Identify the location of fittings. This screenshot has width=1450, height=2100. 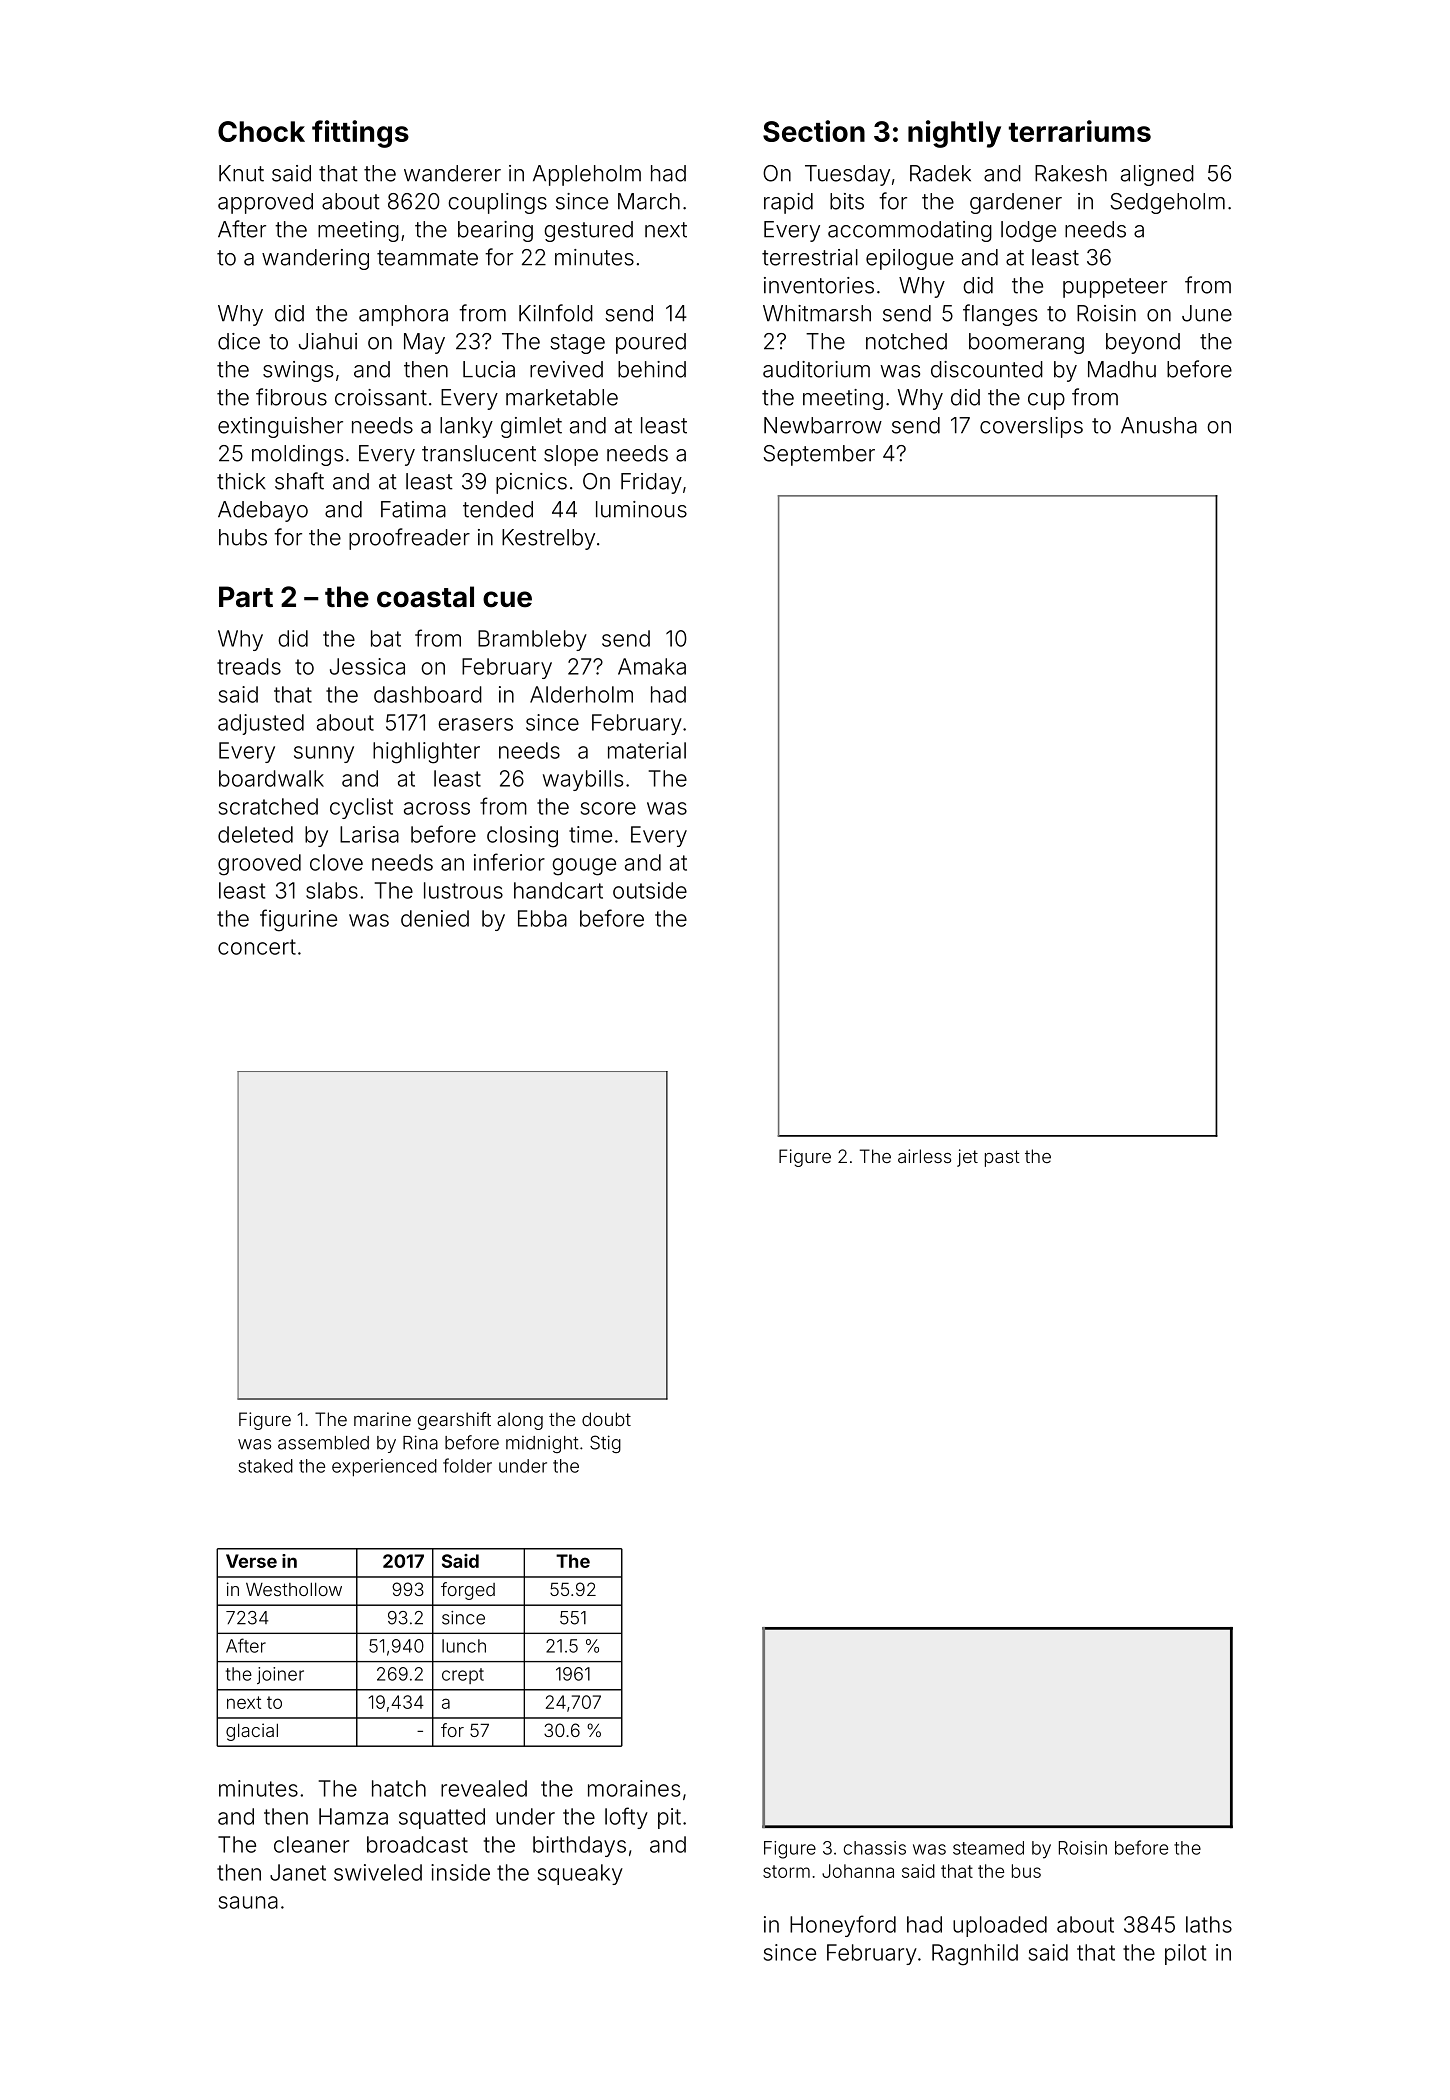
(360, 134).
